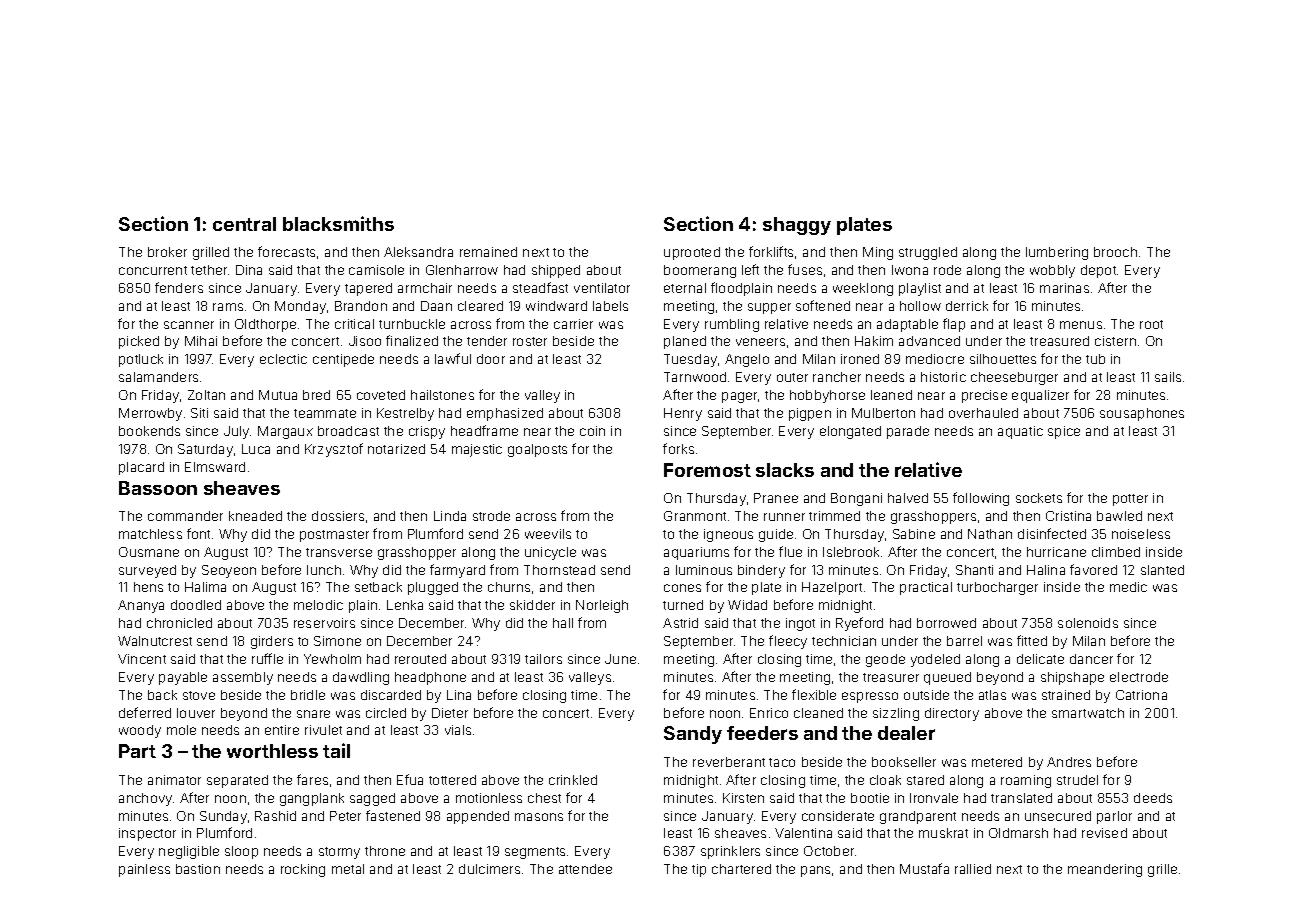  I want to click on potter, so click(1130, 500).
